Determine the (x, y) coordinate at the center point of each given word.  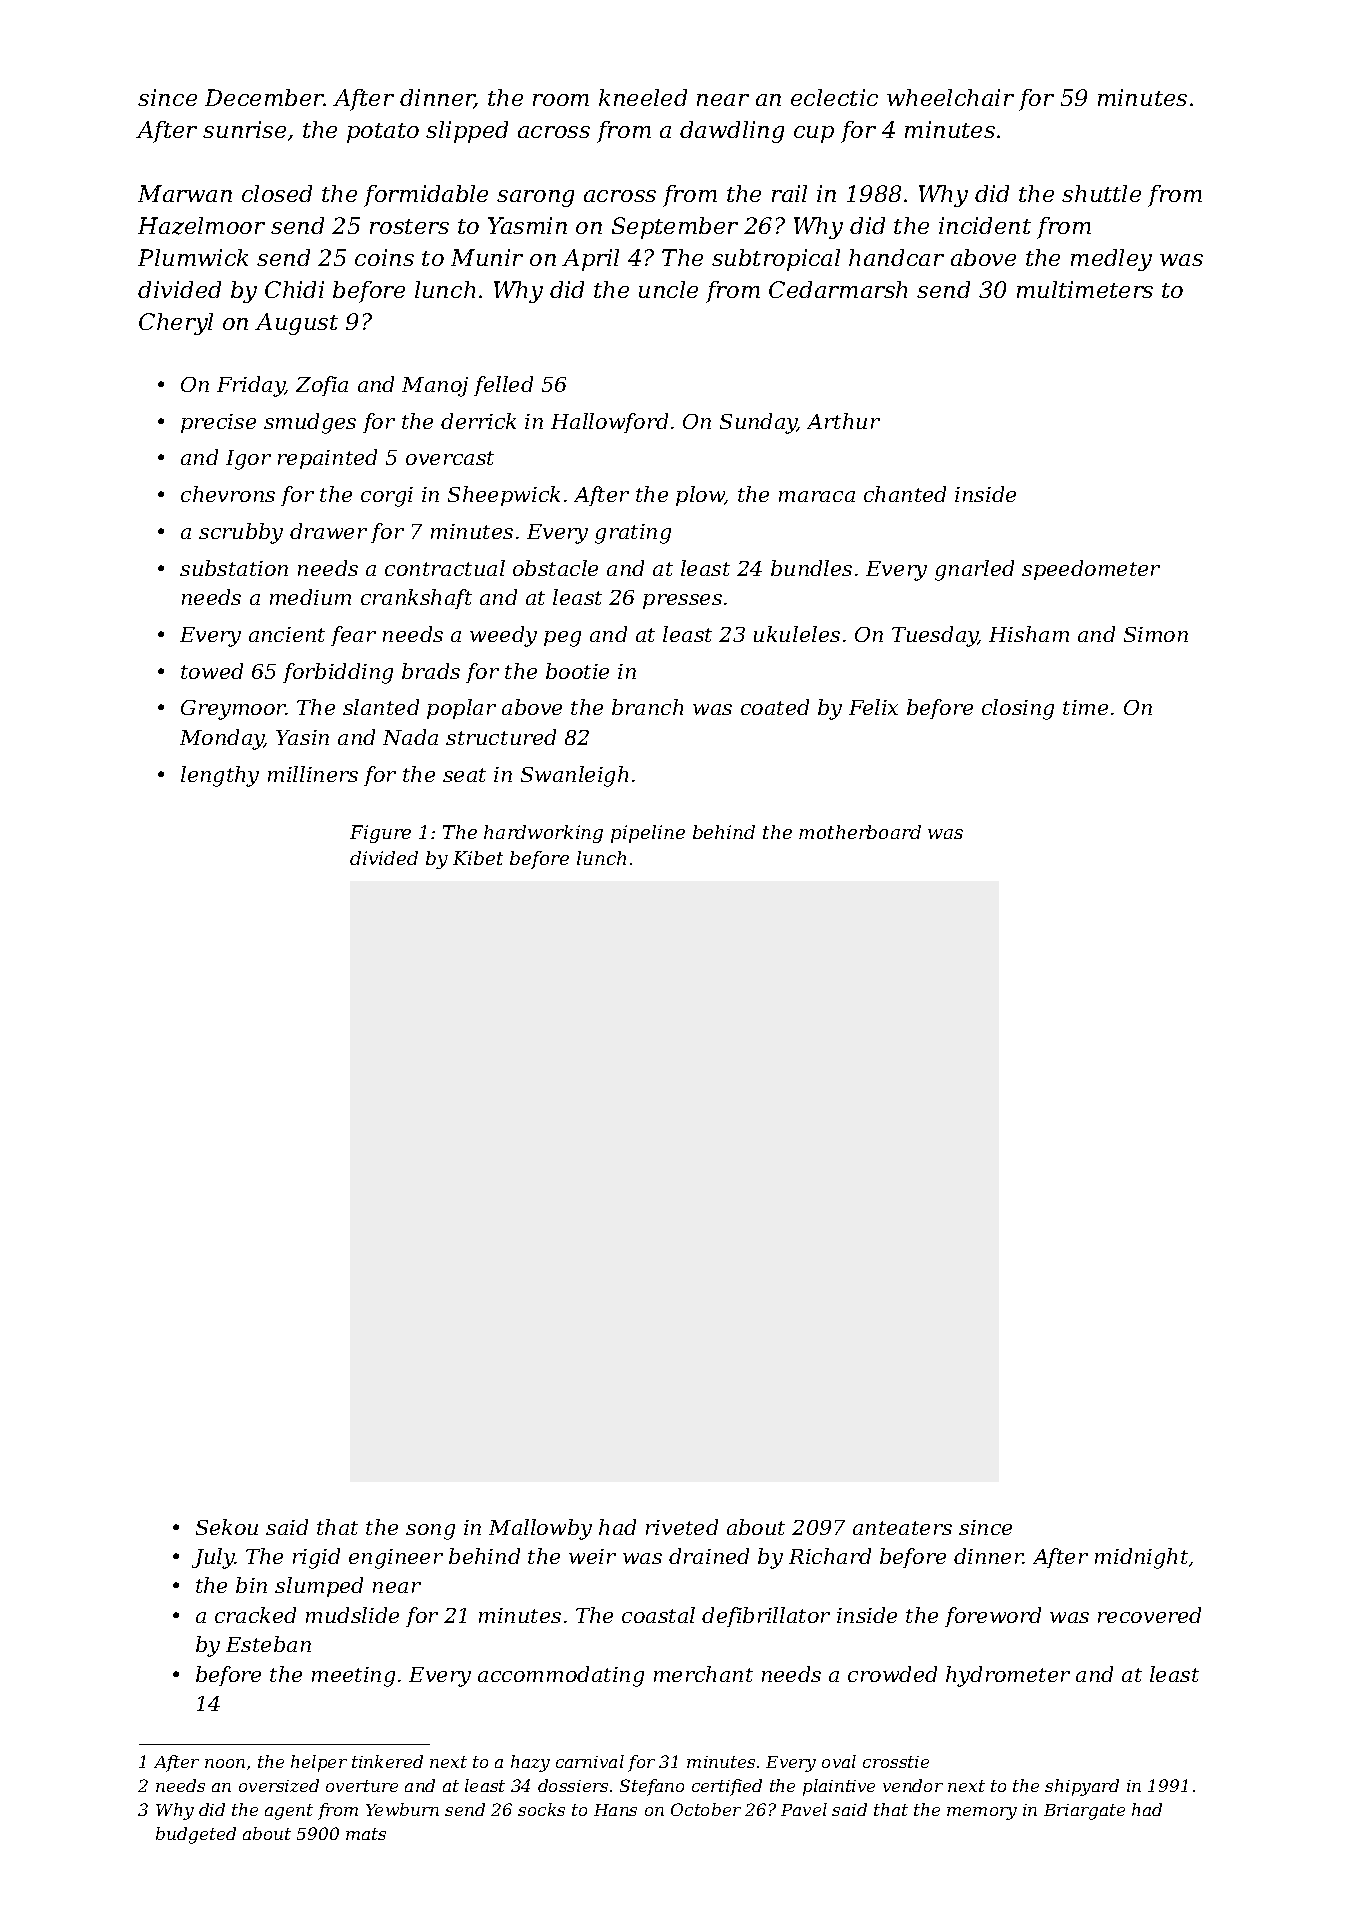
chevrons (228, 494)
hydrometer (1008, 1676)
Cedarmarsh (838, 289)
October (706, 1809)
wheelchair (950, 97)
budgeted (196, 1835)
